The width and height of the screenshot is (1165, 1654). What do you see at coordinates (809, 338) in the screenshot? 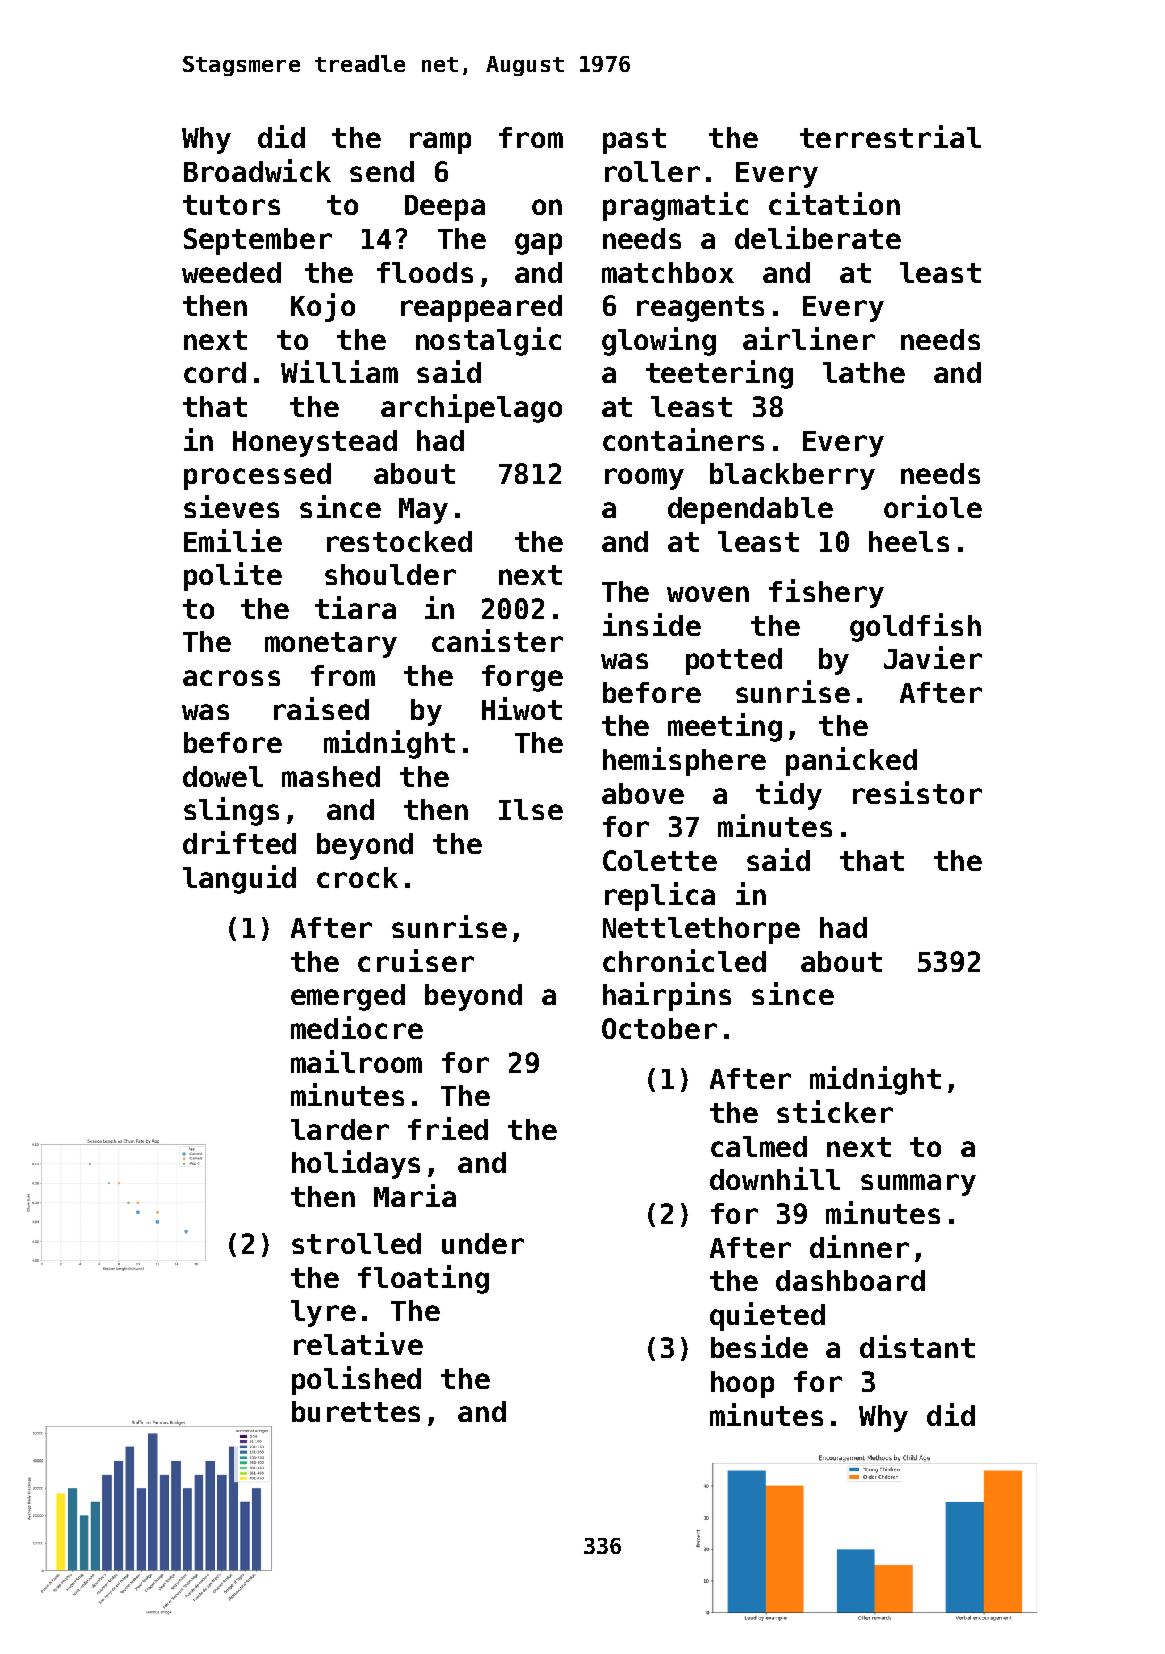
I see `airliner` at bounding box center [809, 338].
